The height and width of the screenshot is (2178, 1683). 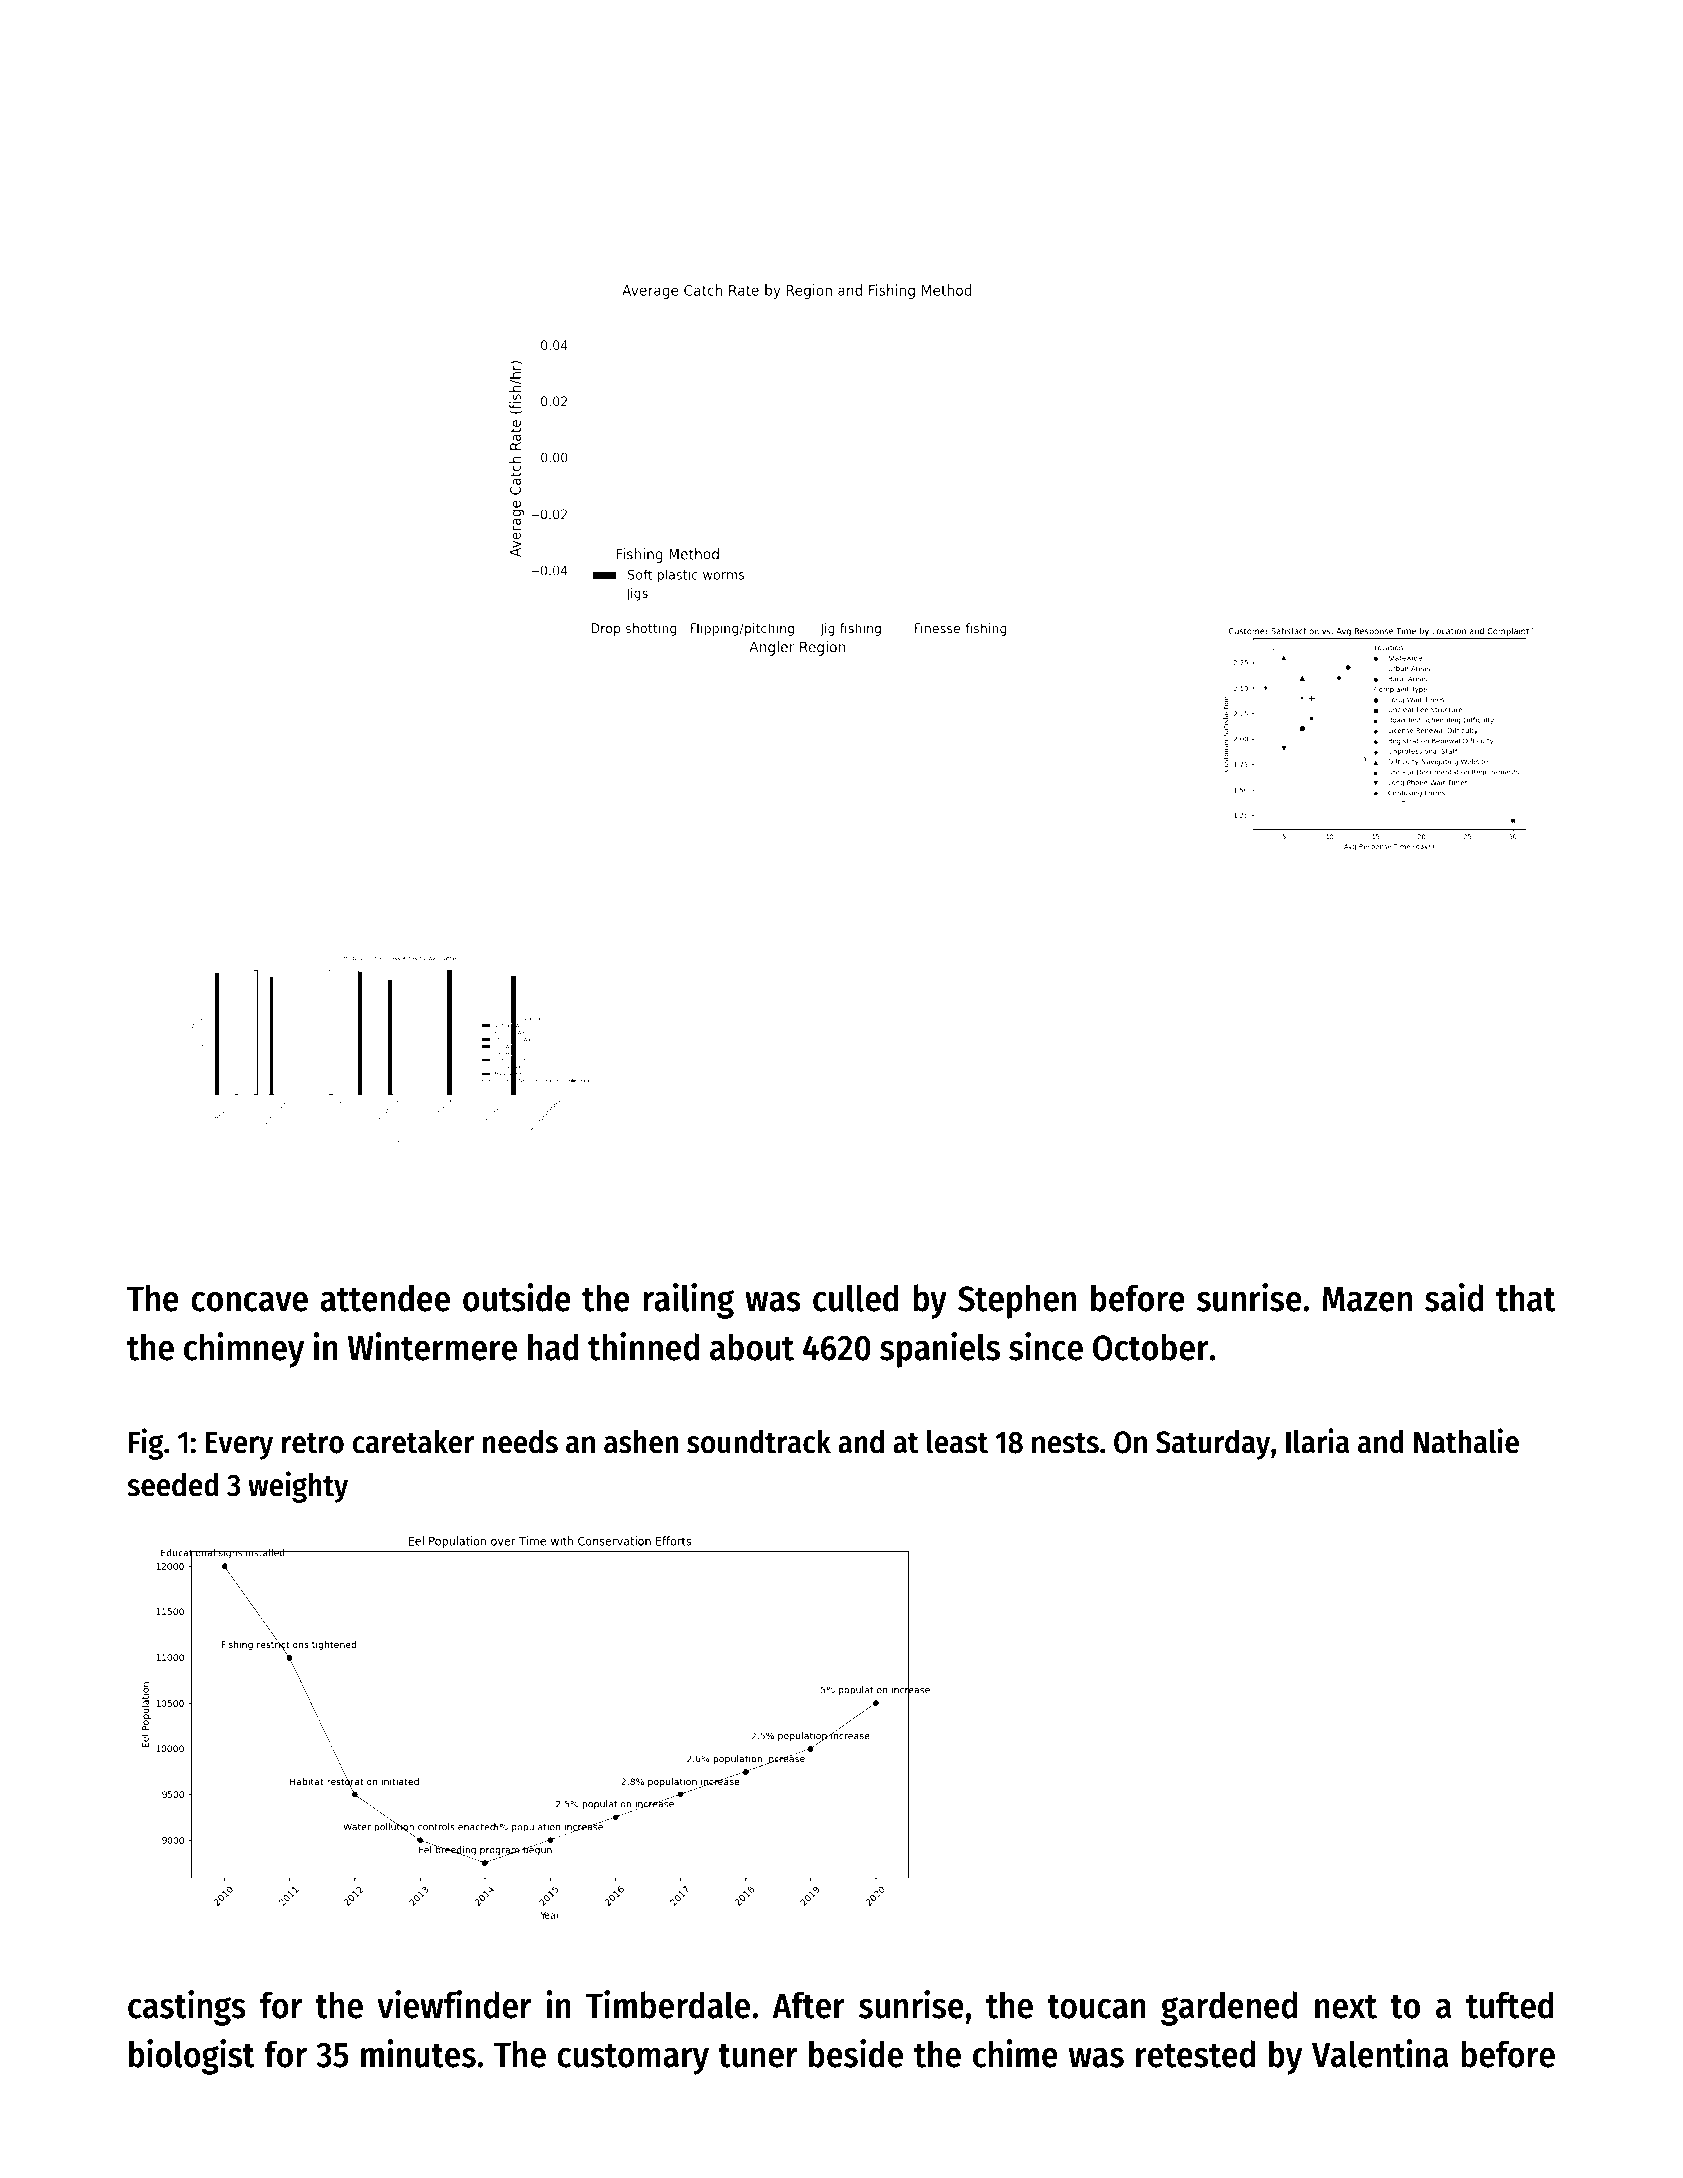 I want to click on castings, so click(x=187, y=2008).
